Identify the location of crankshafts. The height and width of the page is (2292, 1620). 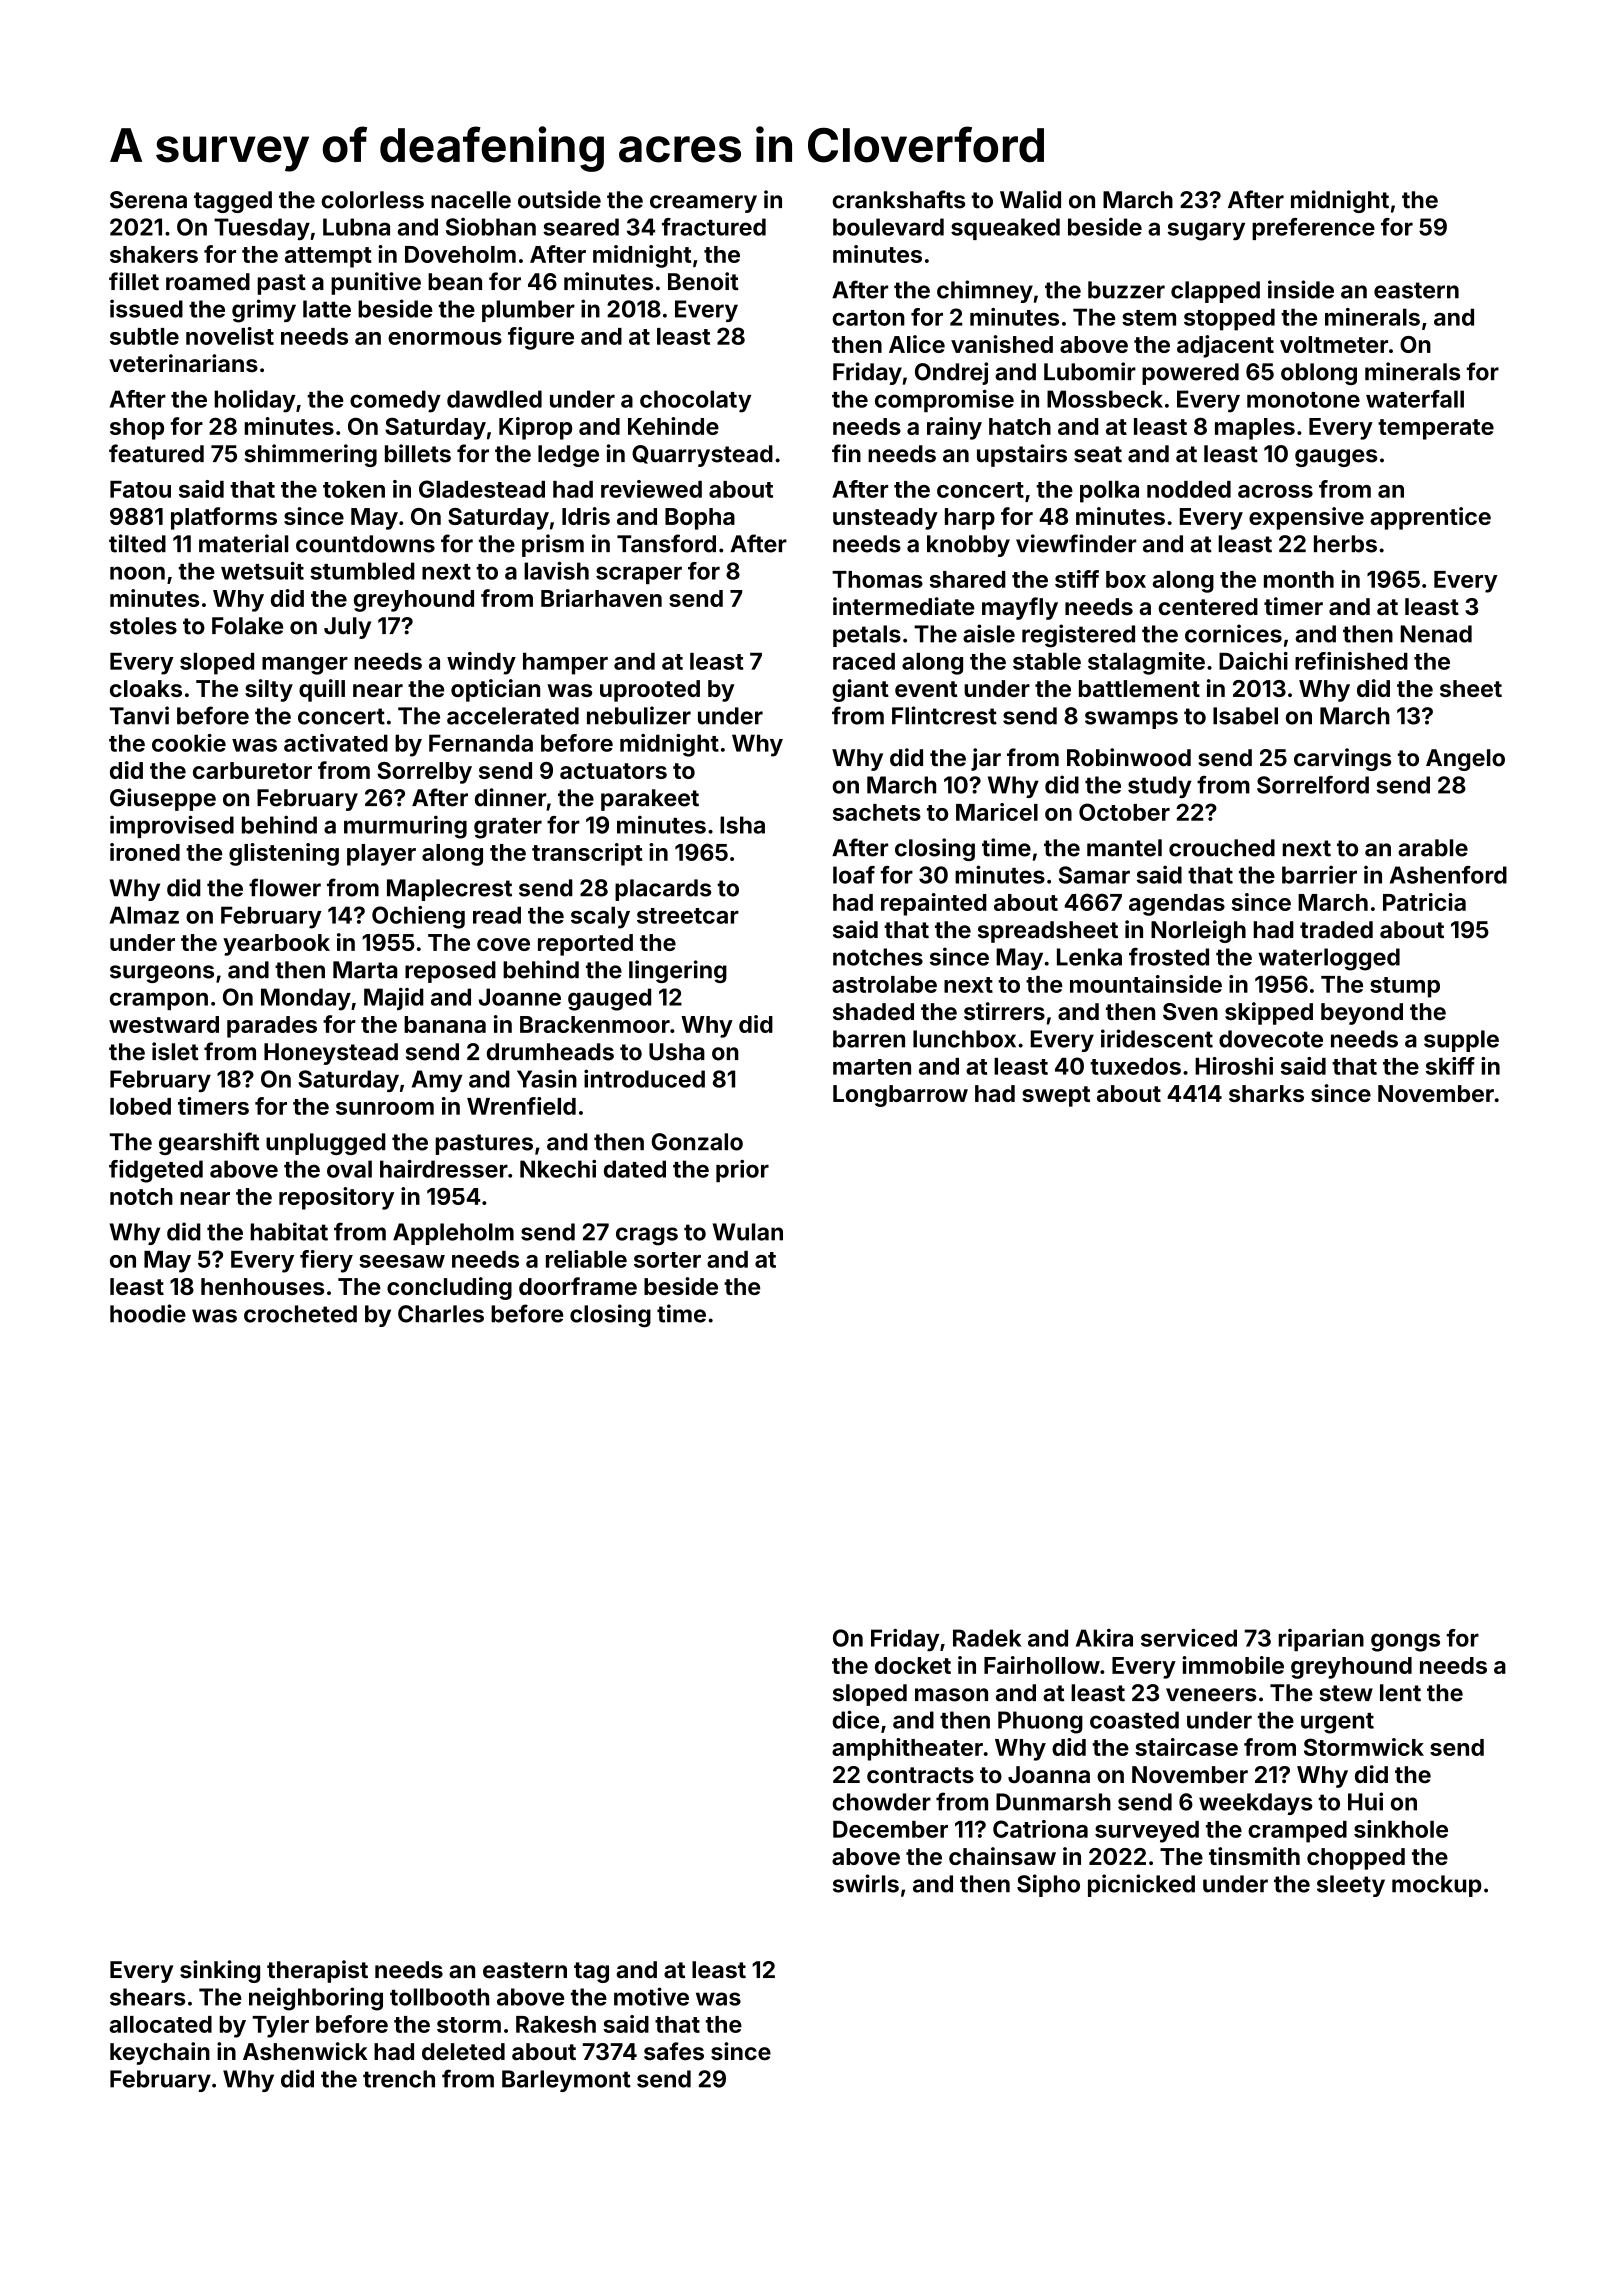
(898, 199).
